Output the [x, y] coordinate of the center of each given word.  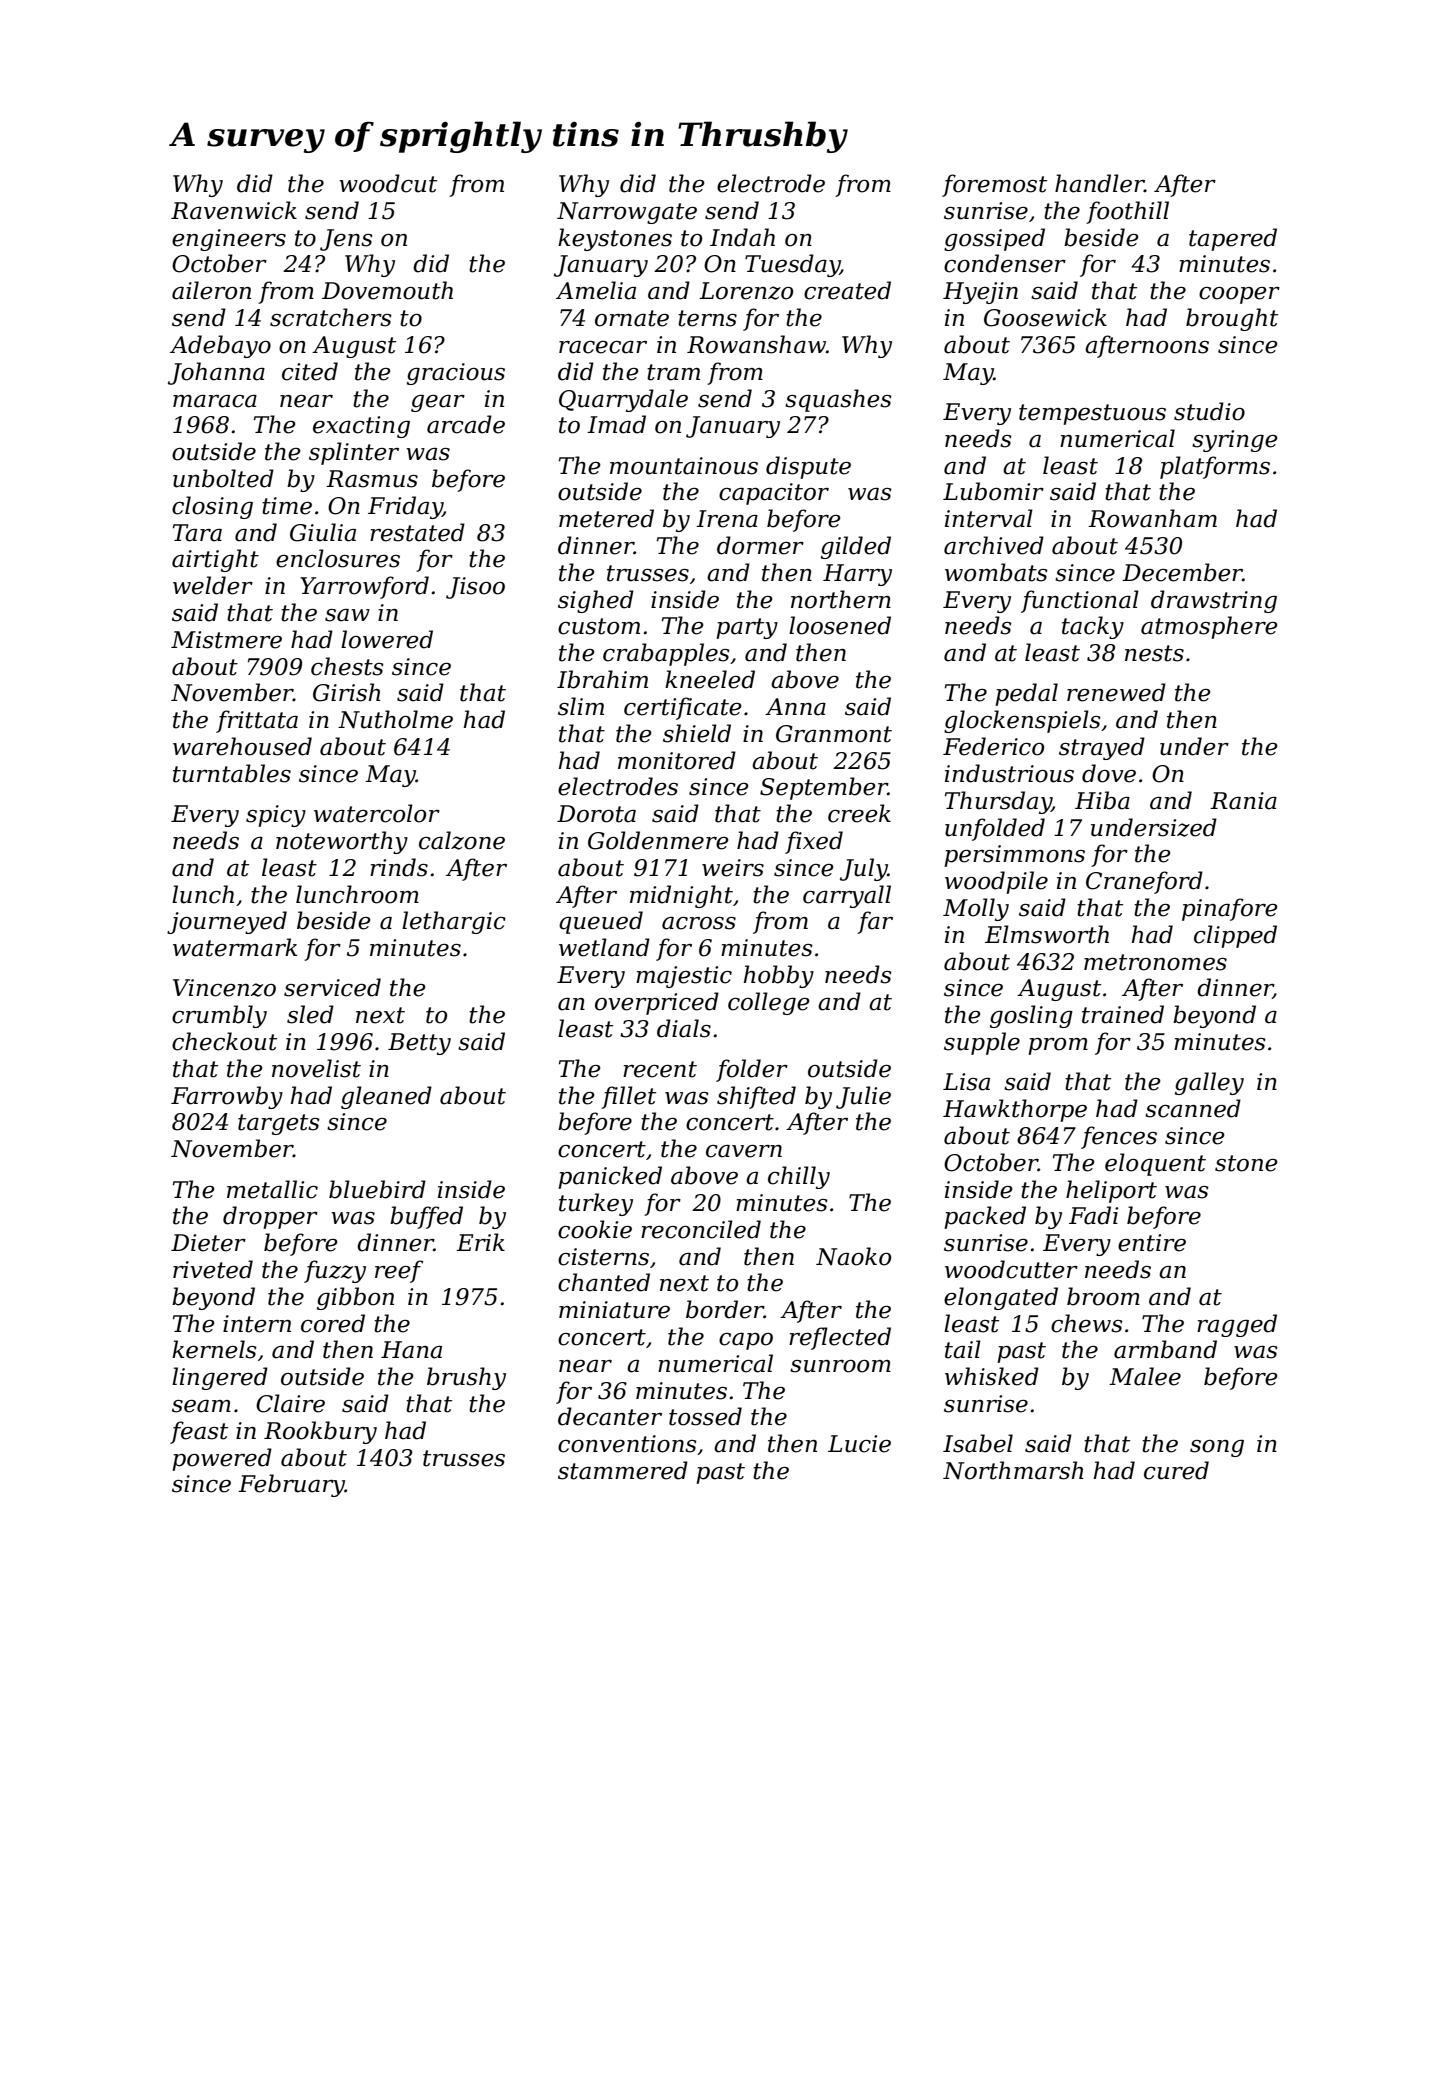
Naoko [853, 1256]
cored [333, 1323]
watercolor [377, 813]
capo [746, 1341]
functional [1080, 601]
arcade [466, 424]
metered [606, 518]
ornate [632, 318]
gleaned [386, 1097]
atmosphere [1209, 627]
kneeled [710, 679]
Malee [1145, 1376]
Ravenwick [234, 210]
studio [1209, 411]
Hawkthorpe [1015, 1110]
